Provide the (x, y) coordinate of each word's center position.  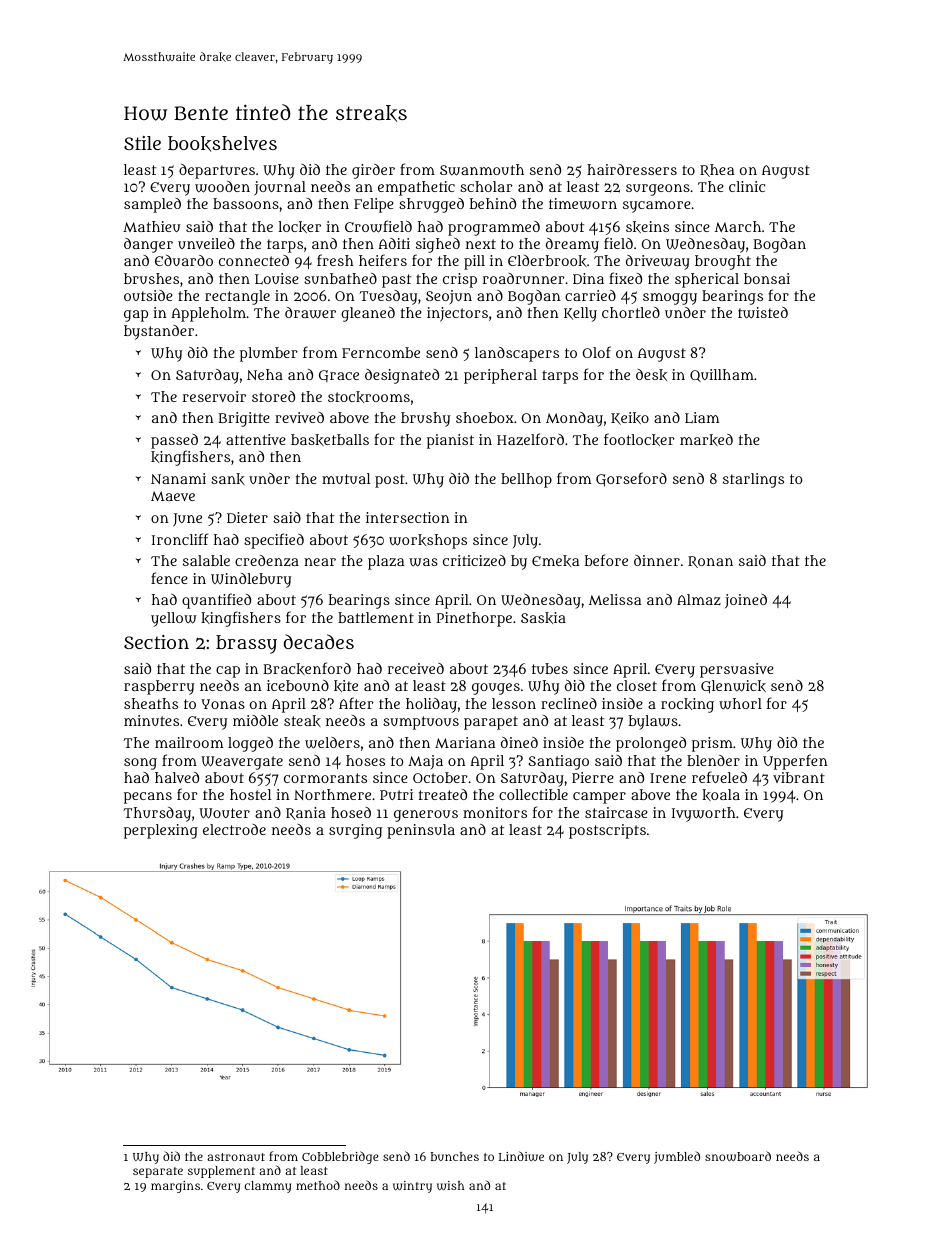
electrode (234, 829)
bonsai (767, 278)
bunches (455, 1156)
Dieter (247, 517)
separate (158, 1172)
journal (280, 188)
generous (426, 816)
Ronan (710, 562)
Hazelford (530, 439)
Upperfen (795, 762)
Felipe (374, 205)
